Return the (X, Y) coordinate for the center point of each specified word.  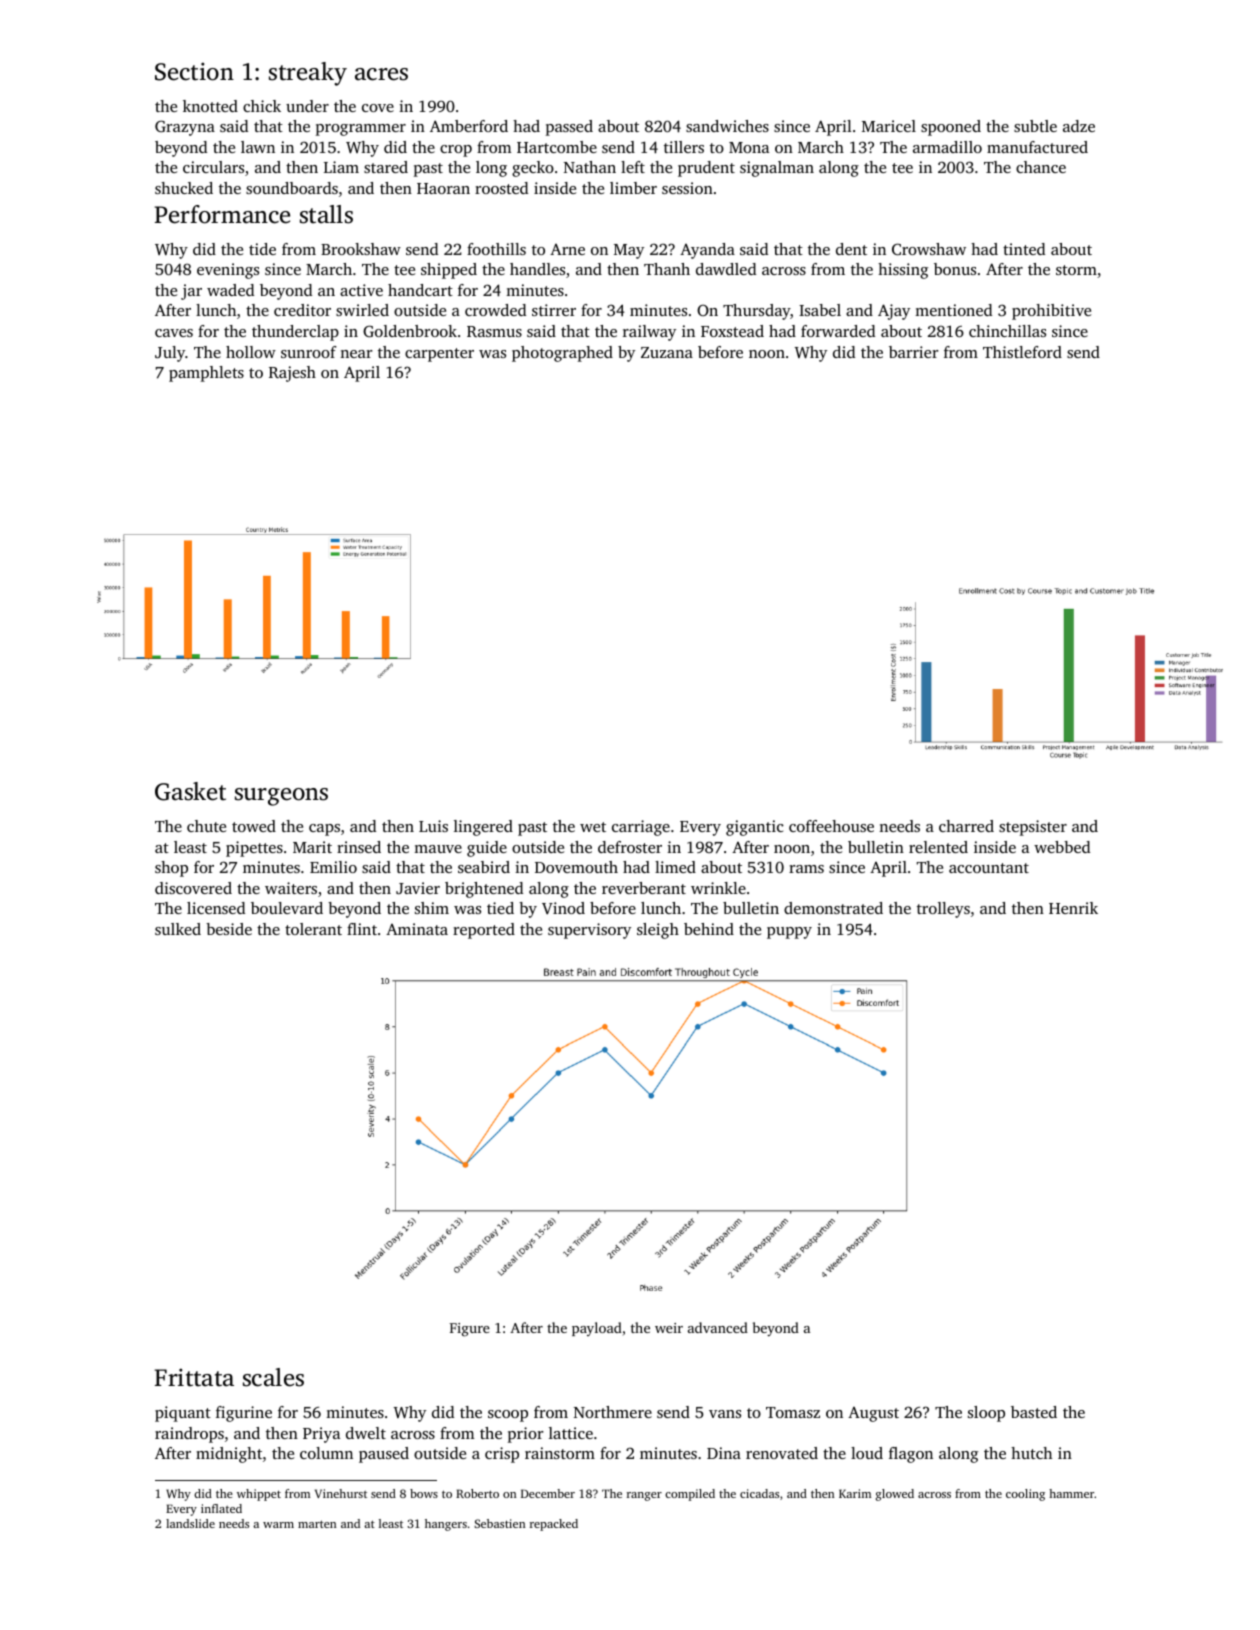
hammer (1072, 1493)
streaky (308, 74)
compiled (690, 1495)
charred (966, 826)
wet (593, 827)
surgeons (281, 797)
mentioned (953, 310)
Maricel (889, 126)
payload (597, 1329)
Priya (321, 1435)
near (356, 354)
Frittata (194, 1377)
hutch (1031, 1453)
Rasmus (494, 331)
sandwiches (727, 126)
